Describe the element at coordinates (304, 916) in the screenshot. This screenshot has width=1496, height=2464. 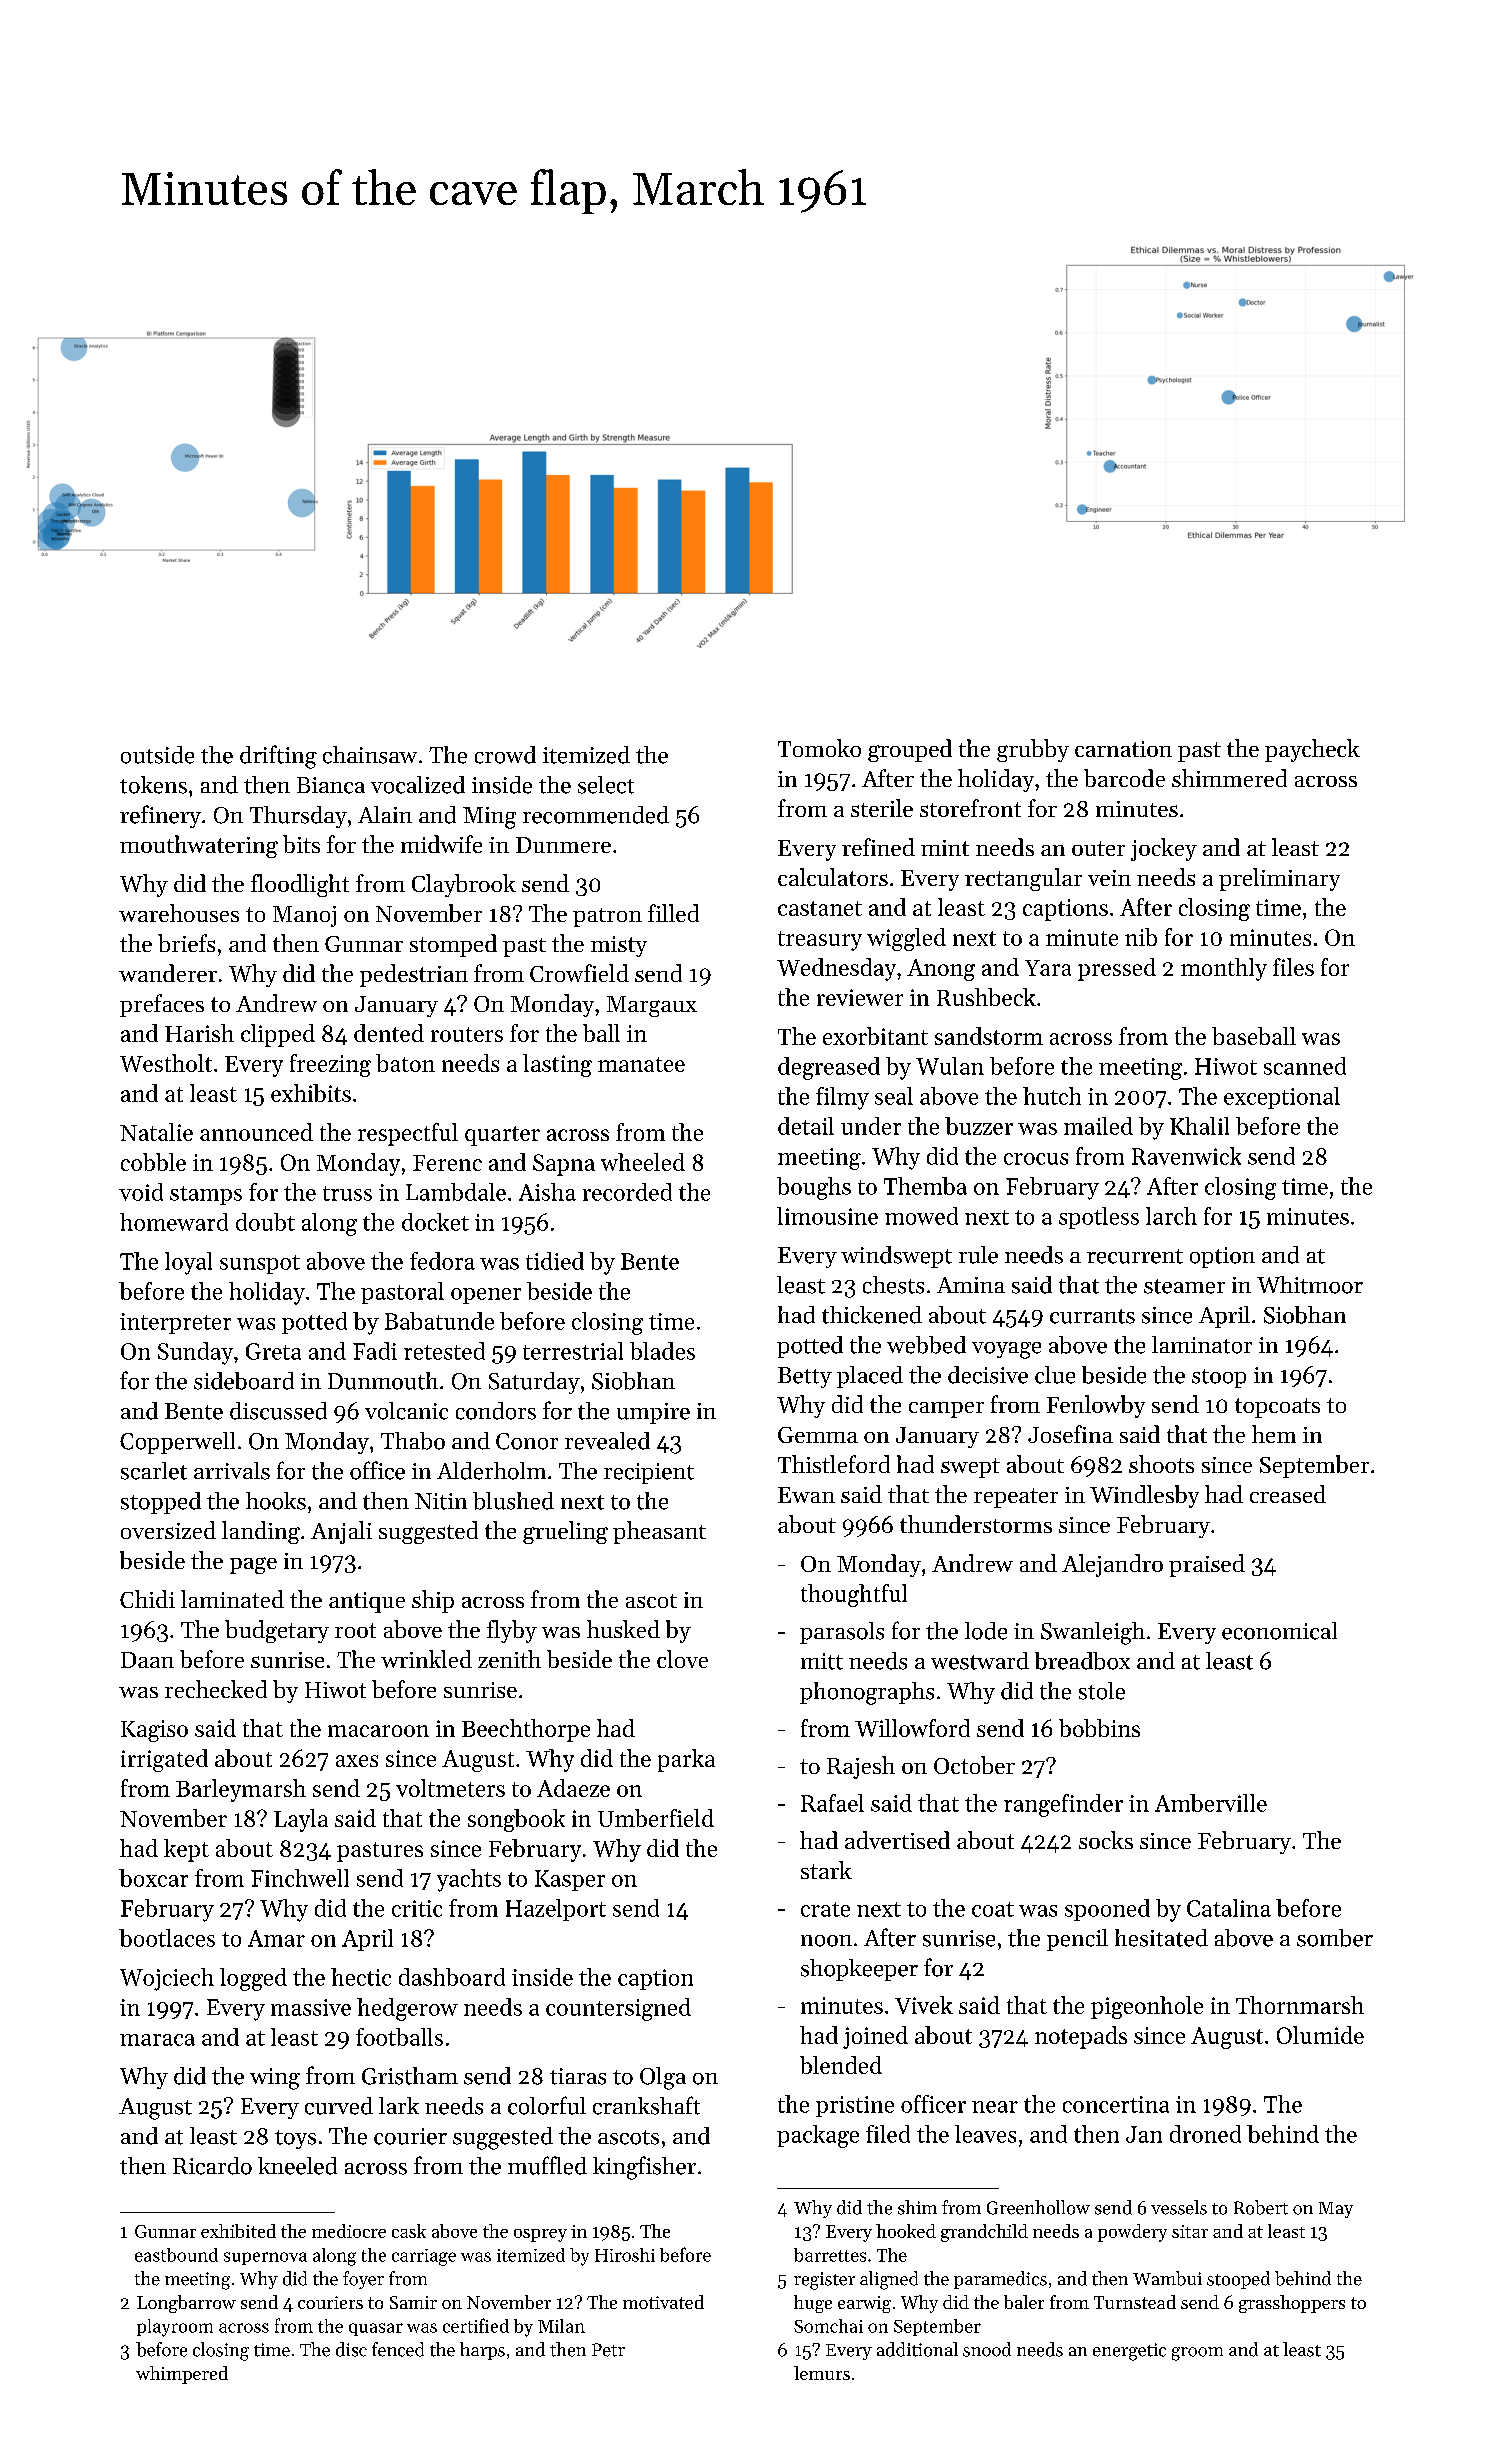
I see `Manoj` at that location.
